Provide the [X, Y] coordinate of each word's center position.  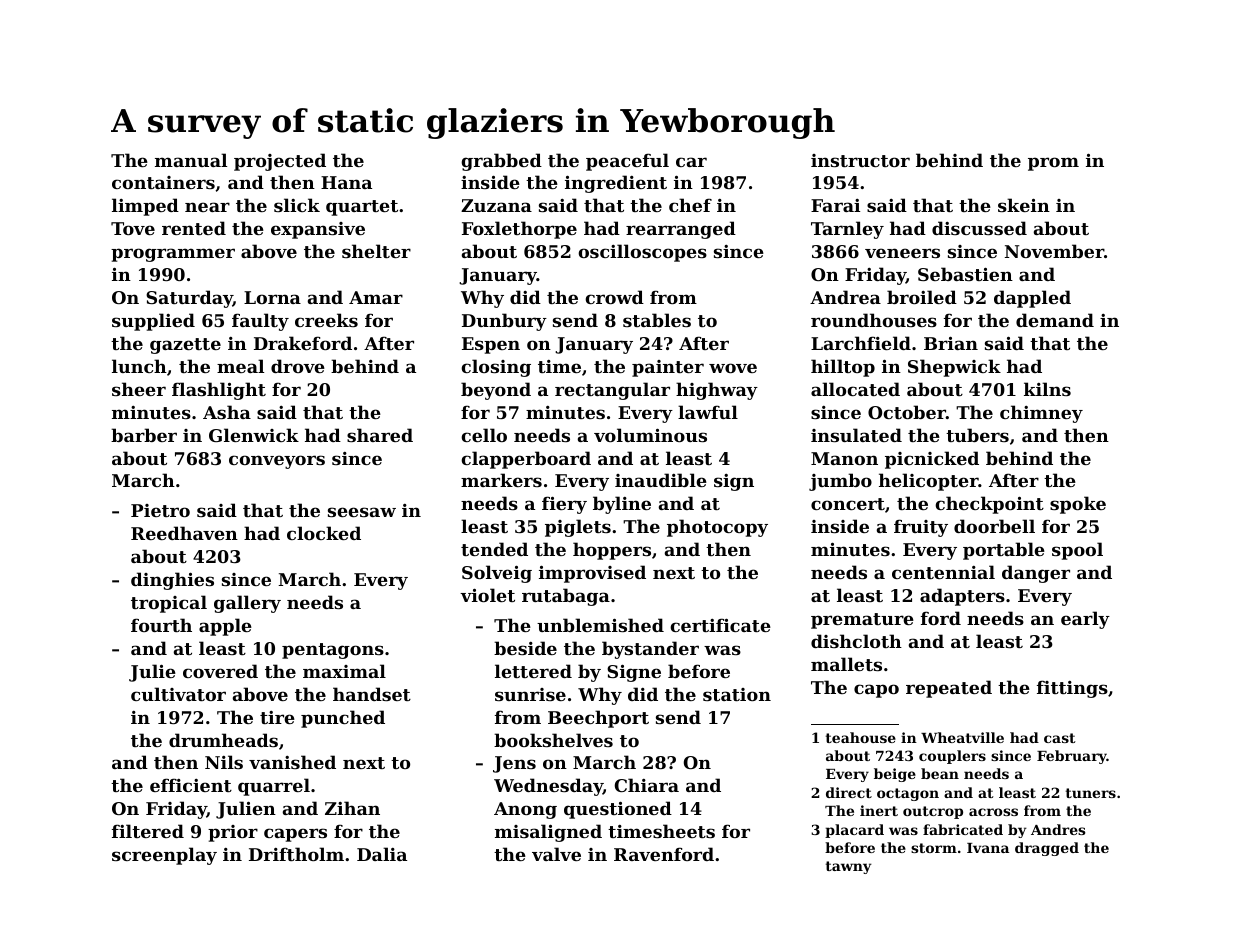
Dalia [382, 854]
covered [220, 671]
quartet [362, 208]
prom [1053, 164]
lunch [139, 366]
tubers [977, 435]
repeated [949, 689]
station [737, 694]
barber [144, 435]
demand [1055, 320]
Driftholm [296, 854]
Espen [491, 345]
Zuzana [496, 205]
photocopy [717, 528]
